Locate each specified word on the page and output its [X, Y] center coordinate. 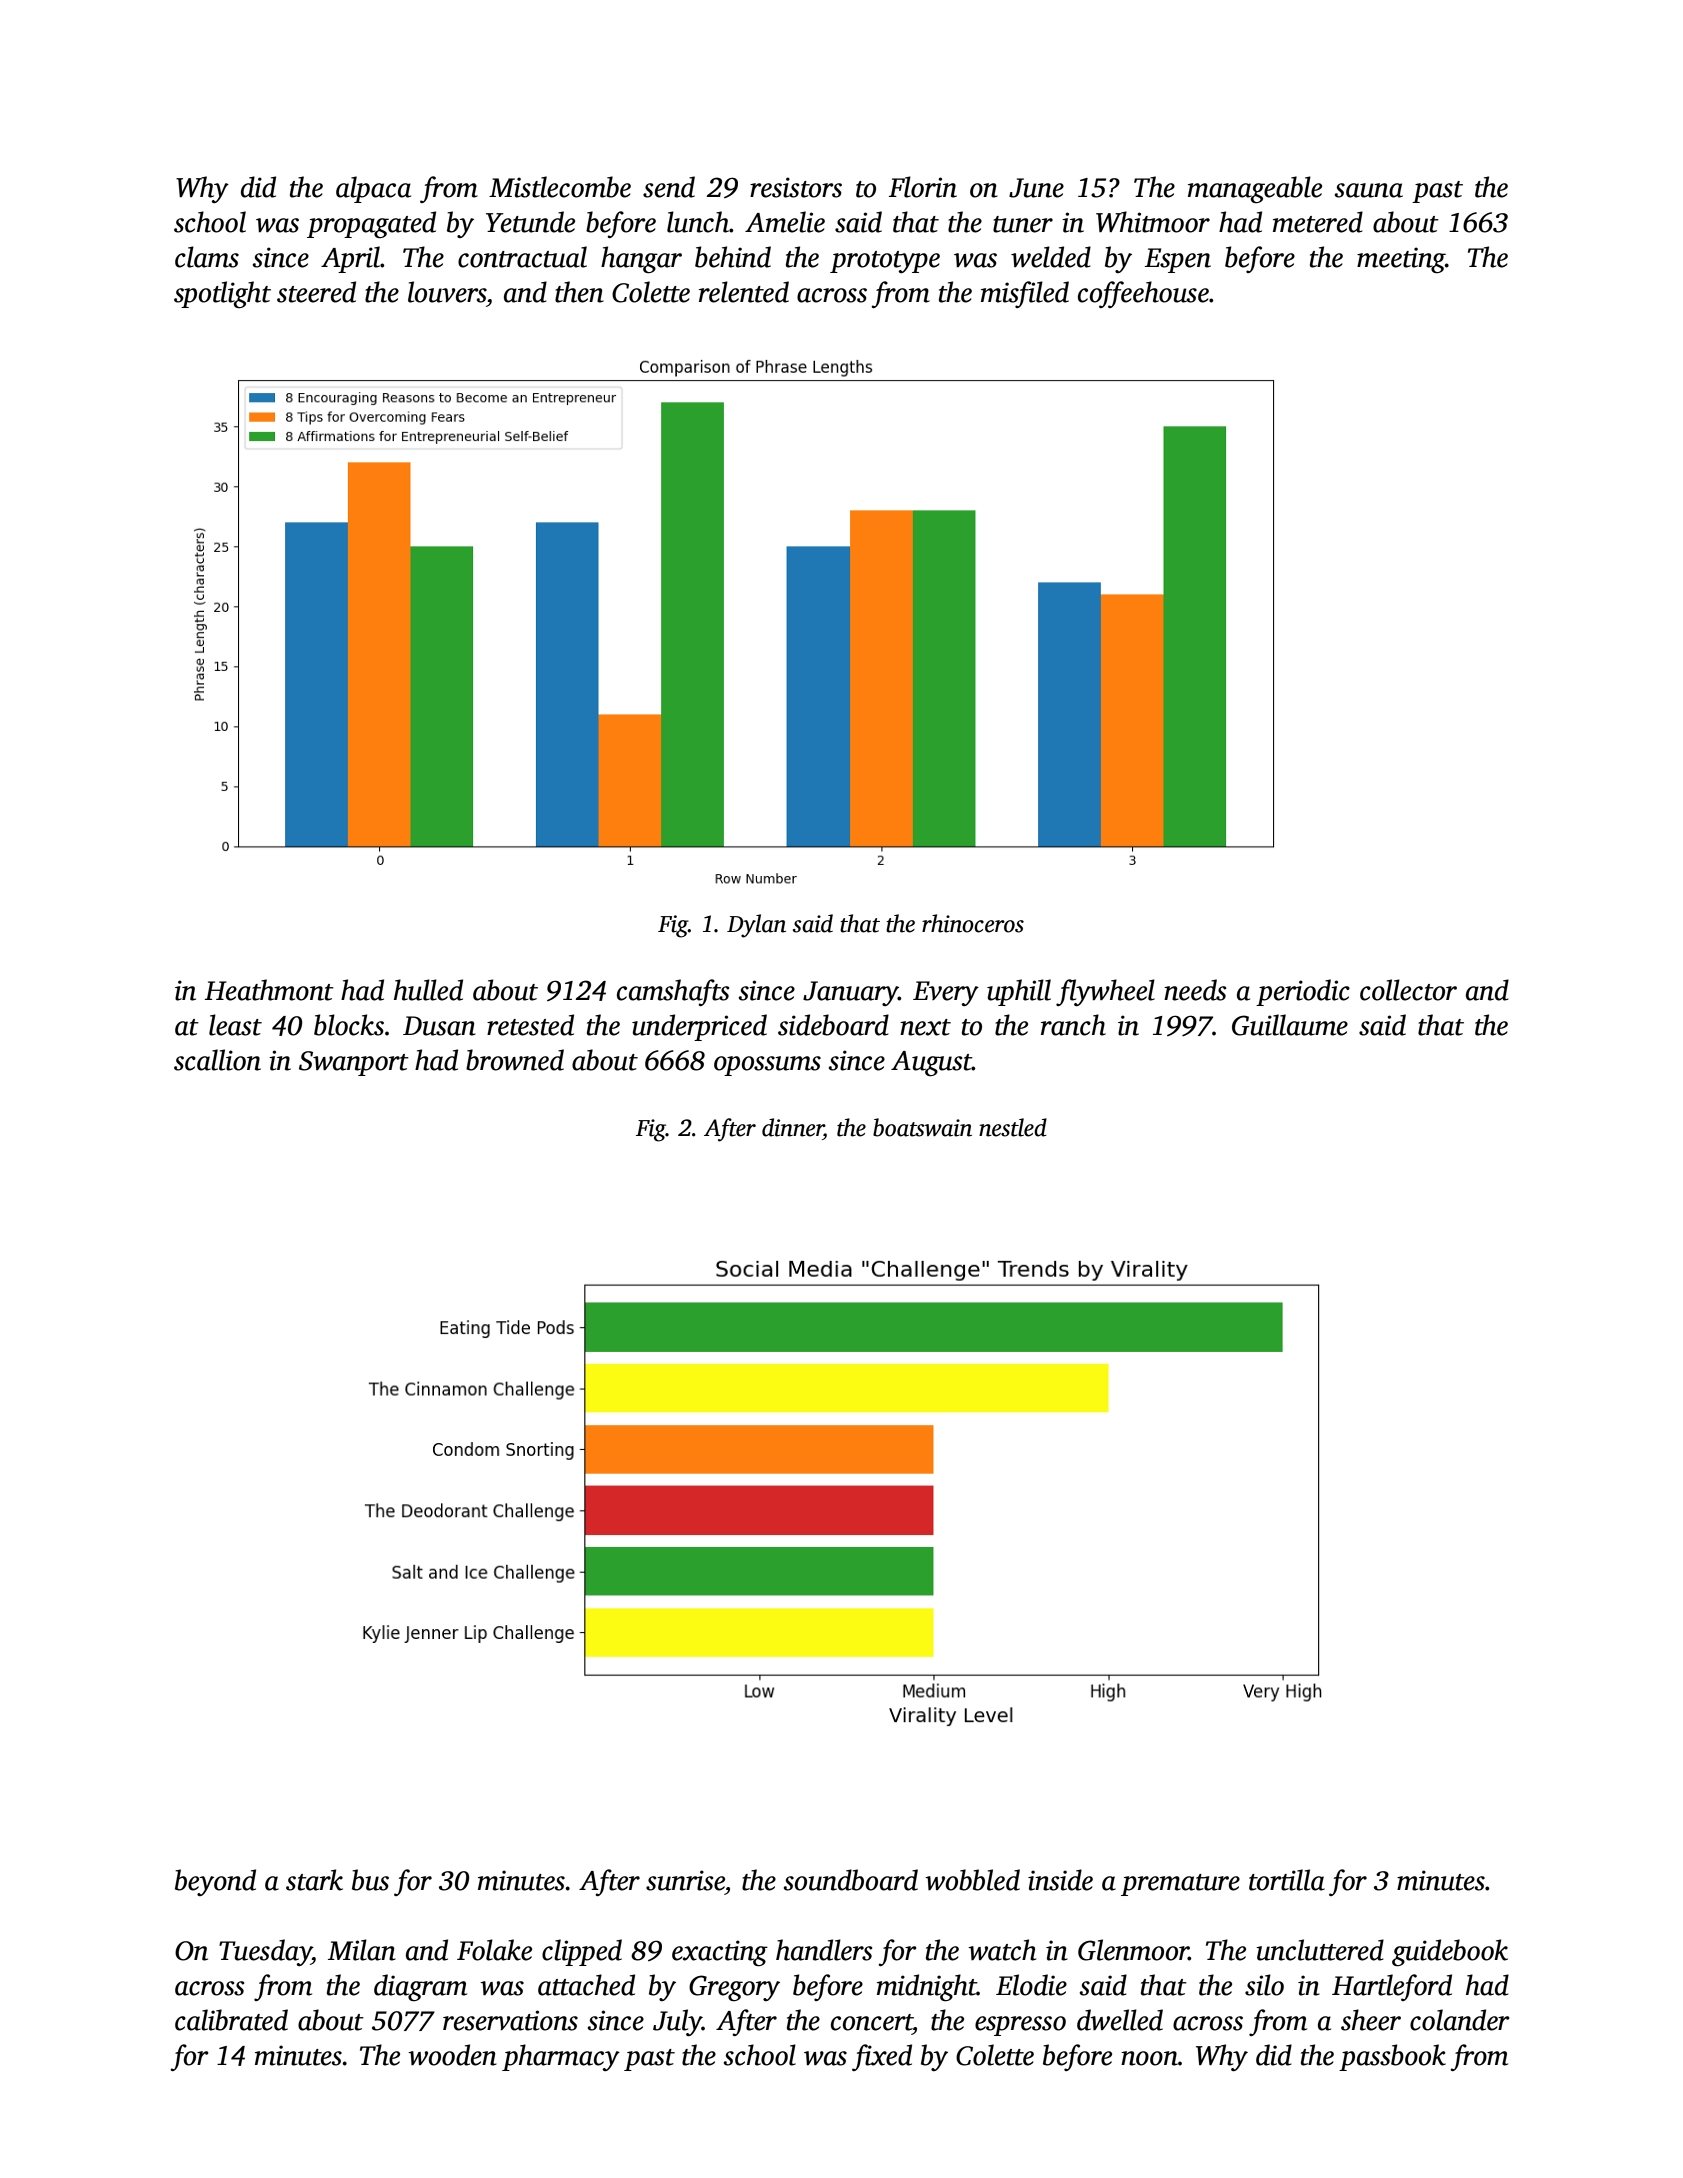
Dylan [756, 926]
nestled [1013, 1127]
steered [316, 292]
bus [370, 1880]
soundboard [850, 1880]
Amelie [785, 222]
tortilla [1287, 1880]
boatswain [922, 1127]
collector [1408, 990]
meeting [1401, 260]
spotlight [222, 294]
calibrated [231, 2020]
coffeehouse [1143, 294]
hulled [428, 990]
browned [515, 1060]
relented [744, 292]
